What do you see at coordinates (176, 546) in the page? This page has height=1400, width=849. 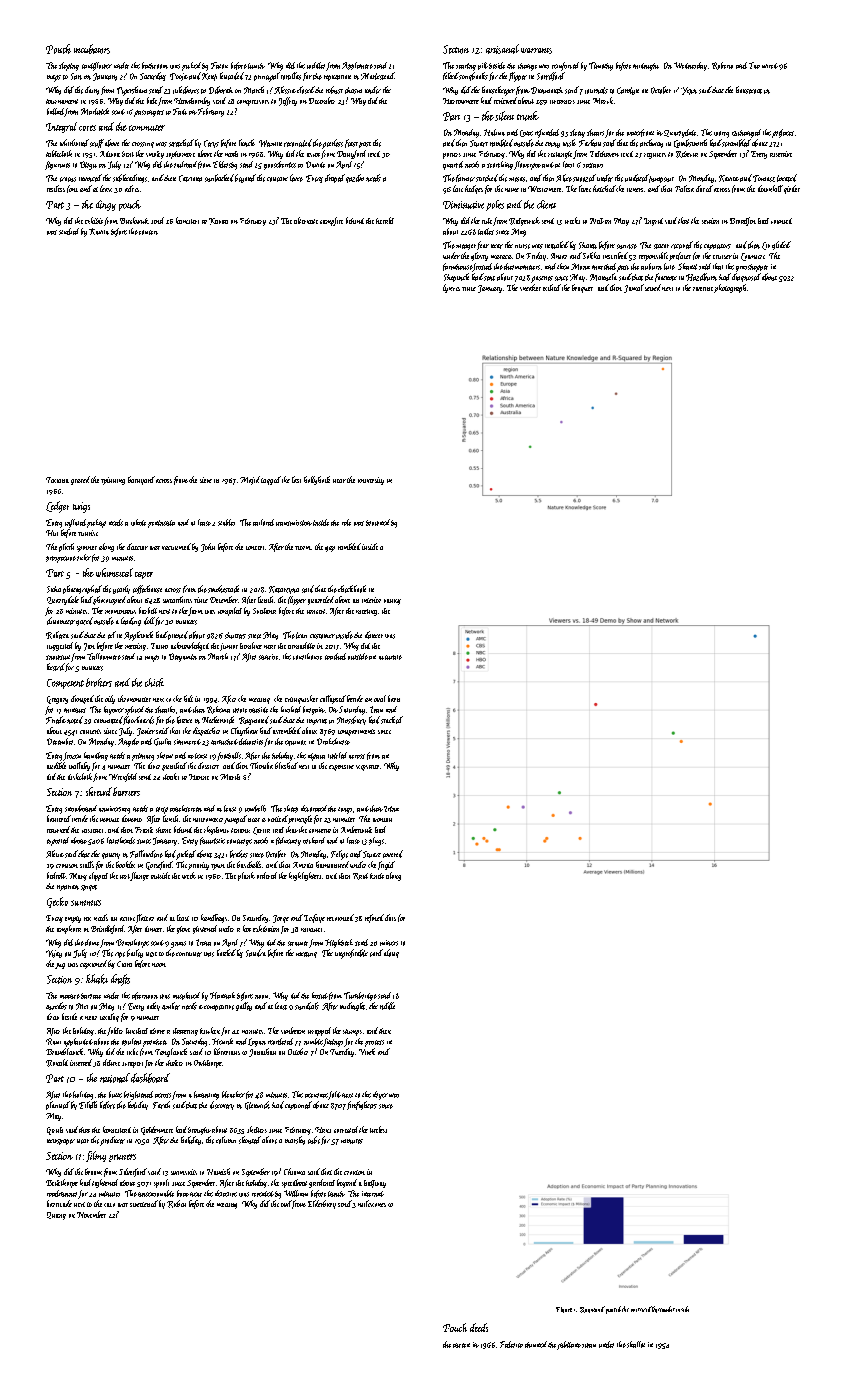 I see `vacuumed` at bounding box center [176, 546].
